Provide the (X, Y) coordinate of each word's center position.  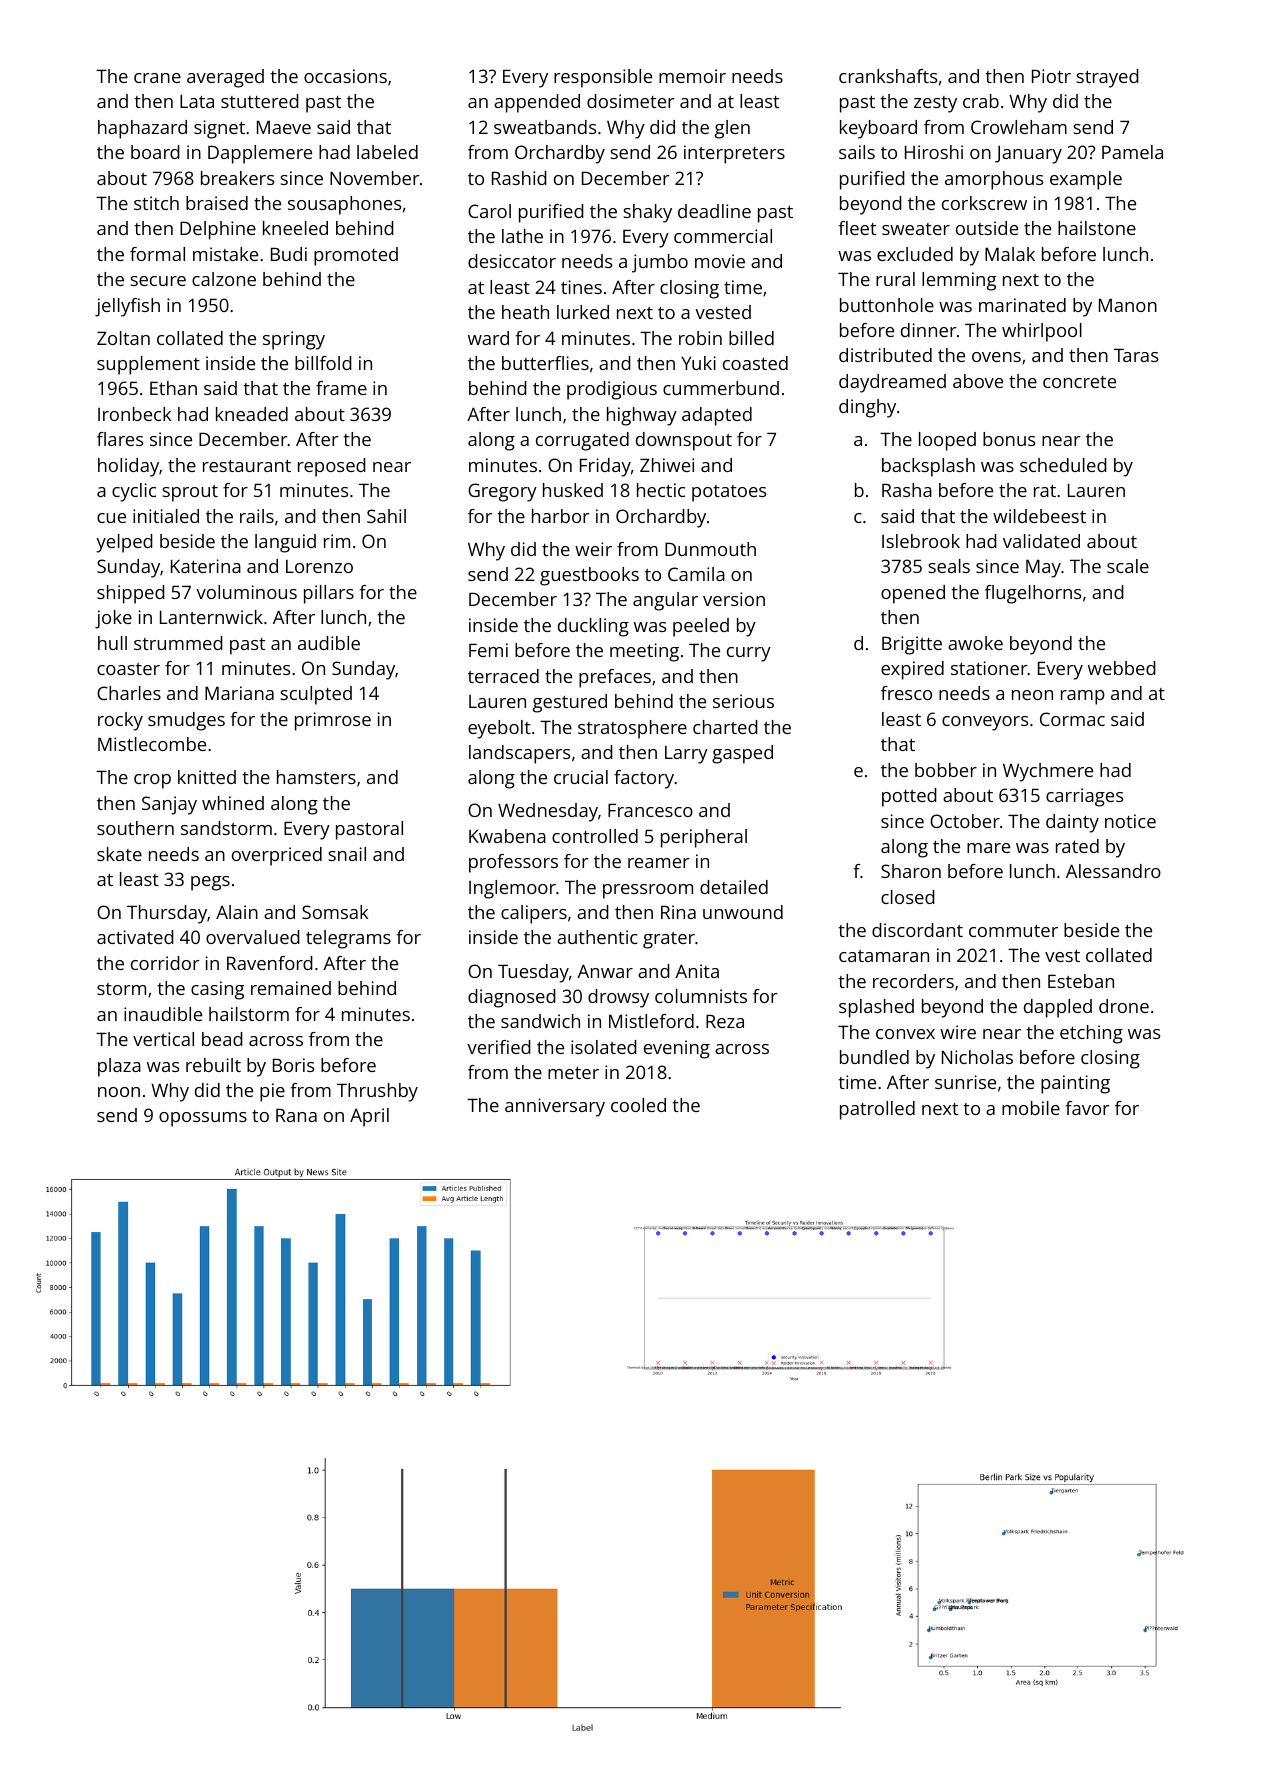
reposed (332, 467)
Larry (686, 755)
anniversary (555, 1107)
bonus (1009, 439)
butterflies (545, 363)
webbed (1122, 668)
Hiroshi (934, 152)
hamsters (316, 777)
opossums (203, 1119)
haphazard (142, 129)
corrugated (582, 441)
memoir (692, 76)
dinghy (867, 408)
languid (285, 543)
